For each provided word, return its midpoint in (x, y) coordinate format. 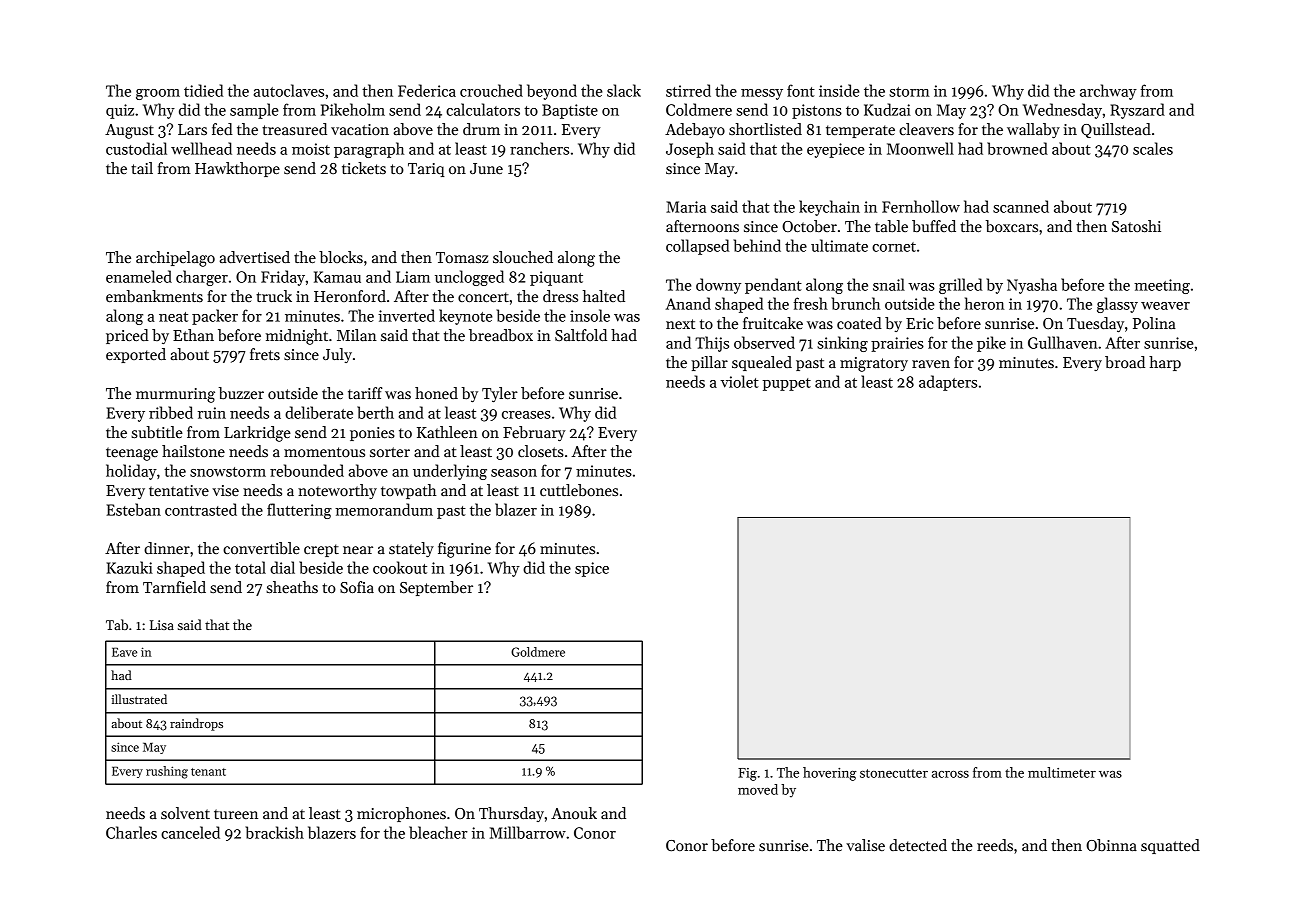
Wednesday (1062, 111)
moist (311, 149)
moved (758, 789)
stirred (688, 90)
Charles (131, 832)
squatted (1170, 846)
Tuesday (1095, 324)
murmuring (175, 395)
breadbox (501, 335)
